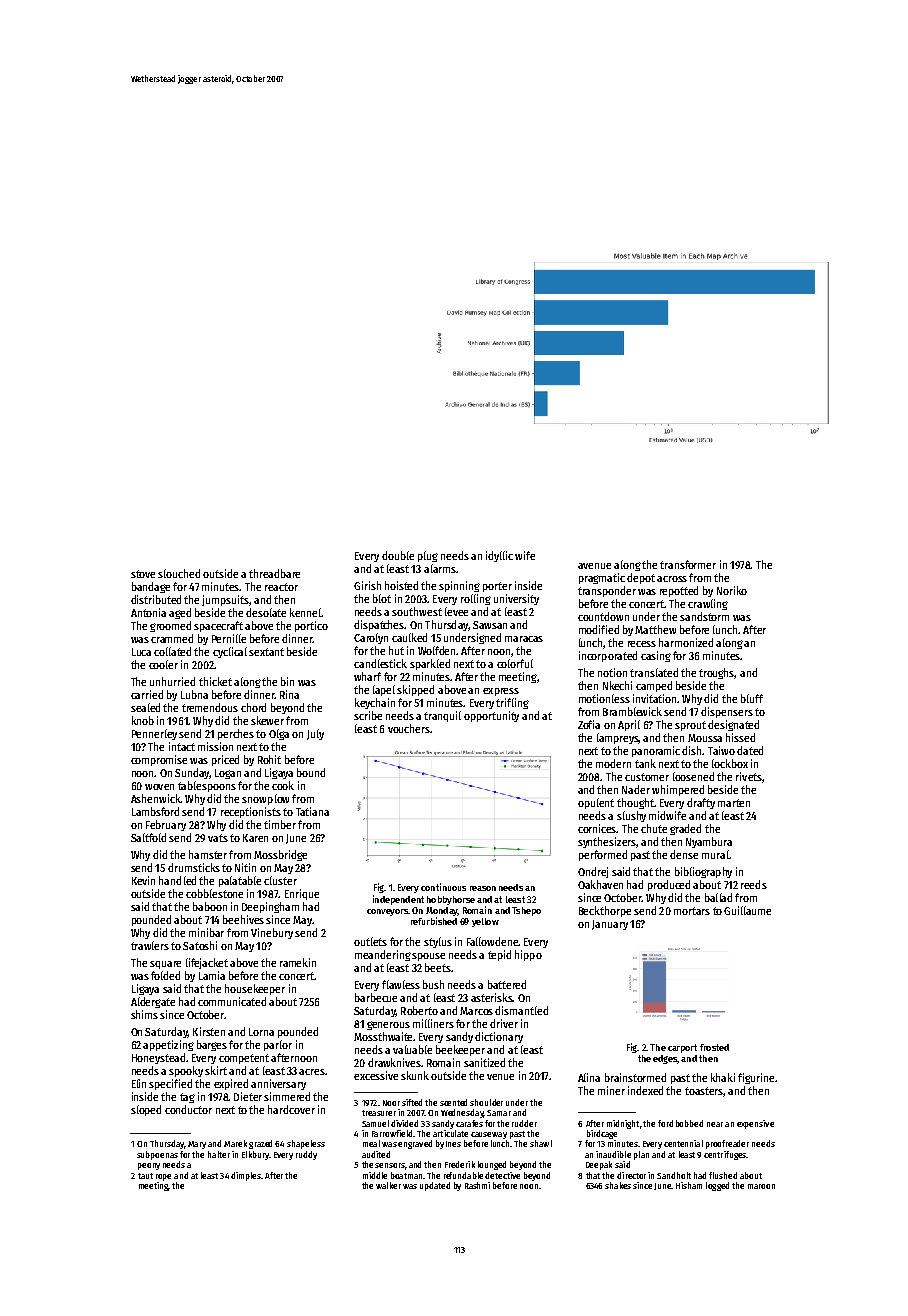 This page has height=1316, width=908. What do you see at coordinates (398, 555) in the page?
I see `double` at bounding box center [398, 555].
